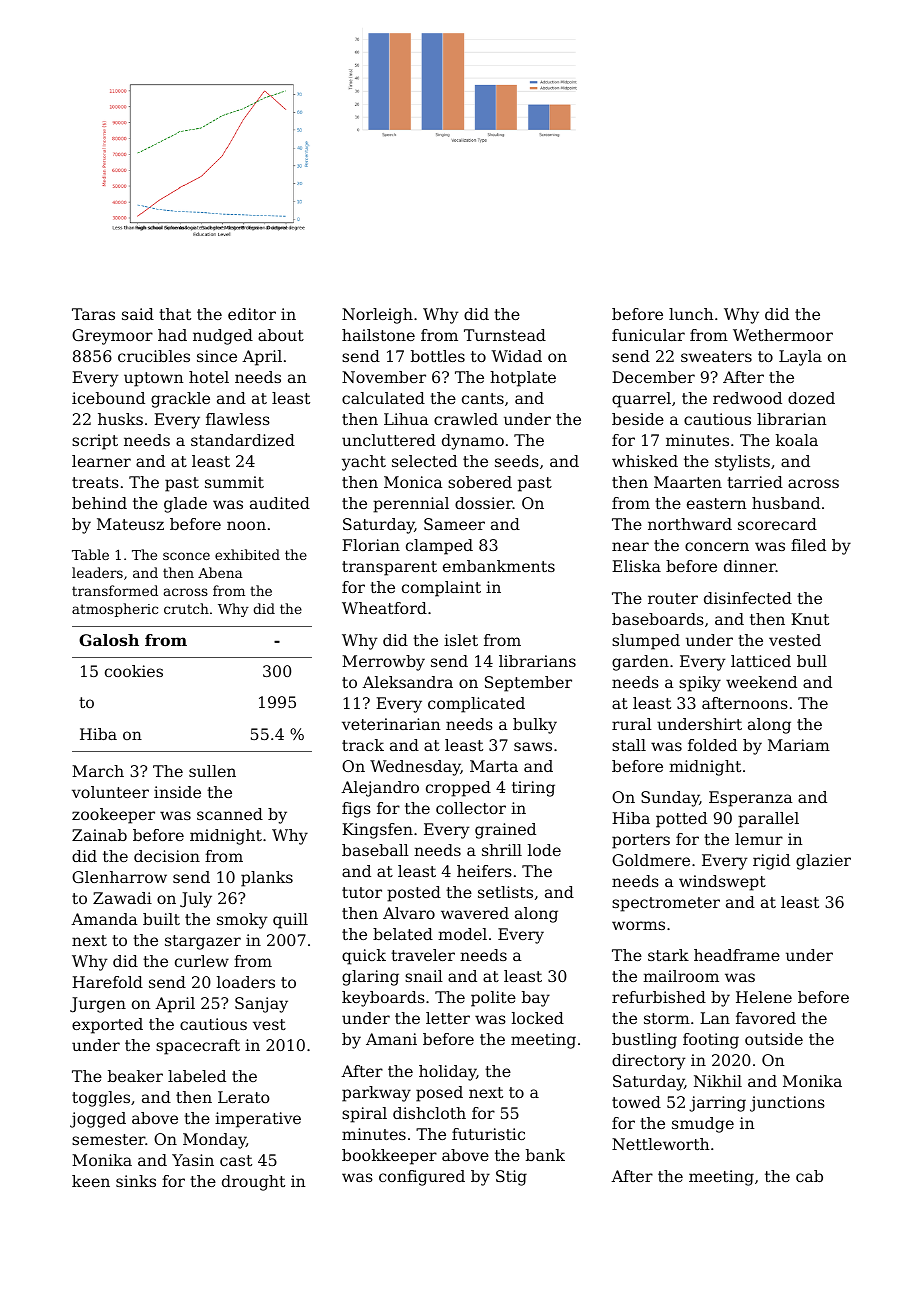 This image has width=924, height=1308. I want to click on concern, so click(717, 546).
